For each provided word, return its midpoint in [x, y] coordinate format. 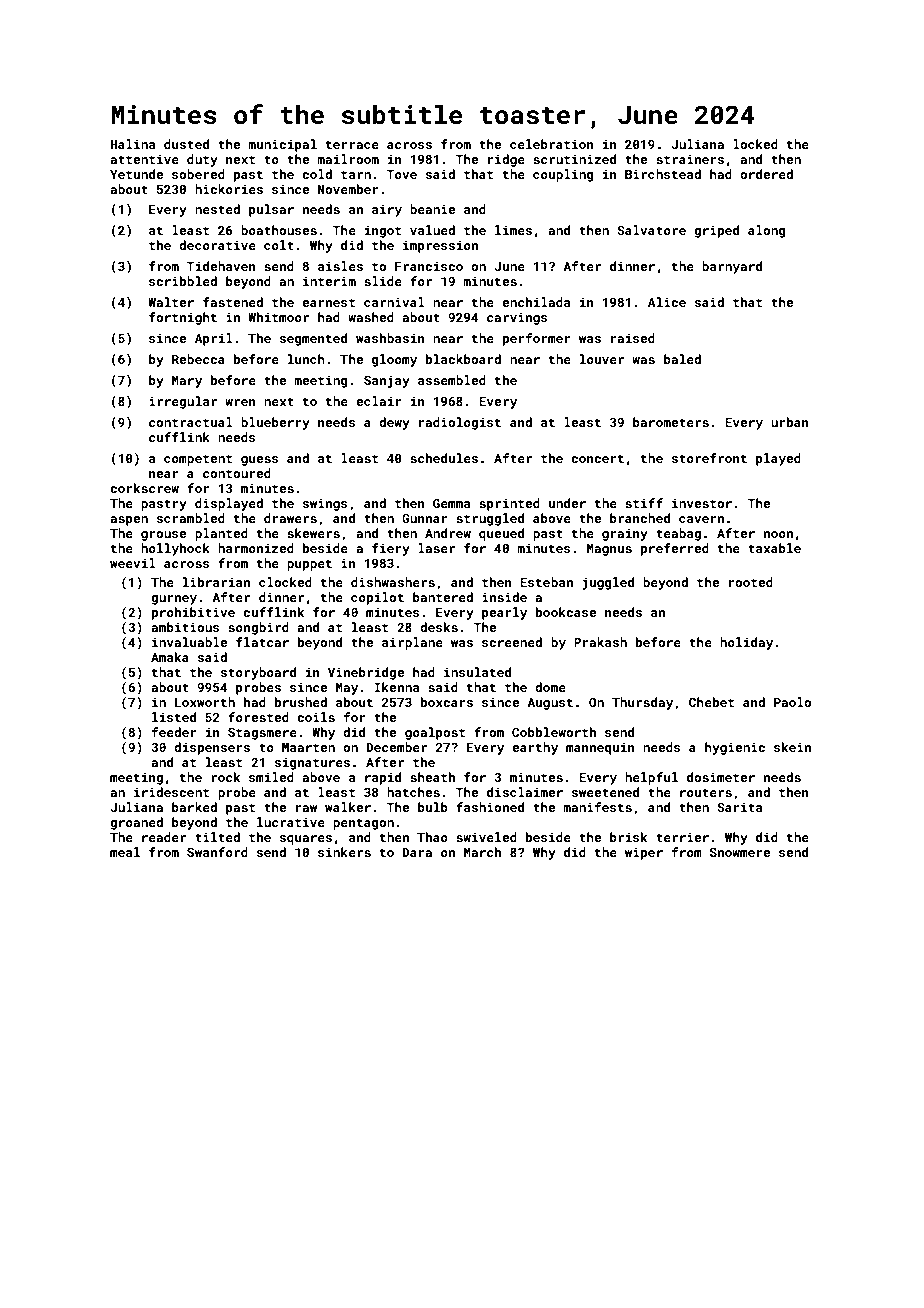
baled [682, 359]
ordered [766, 174]
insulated [477, 672]
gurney [174, 600]
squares [306, 840]
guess [260, 461]
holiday [746, 643]
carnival [394, 302]
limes [513, 230]
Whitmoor [278, 317]
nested [217, 209]
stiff [644, 503]
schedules [444, 458]
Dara [417, 852]
